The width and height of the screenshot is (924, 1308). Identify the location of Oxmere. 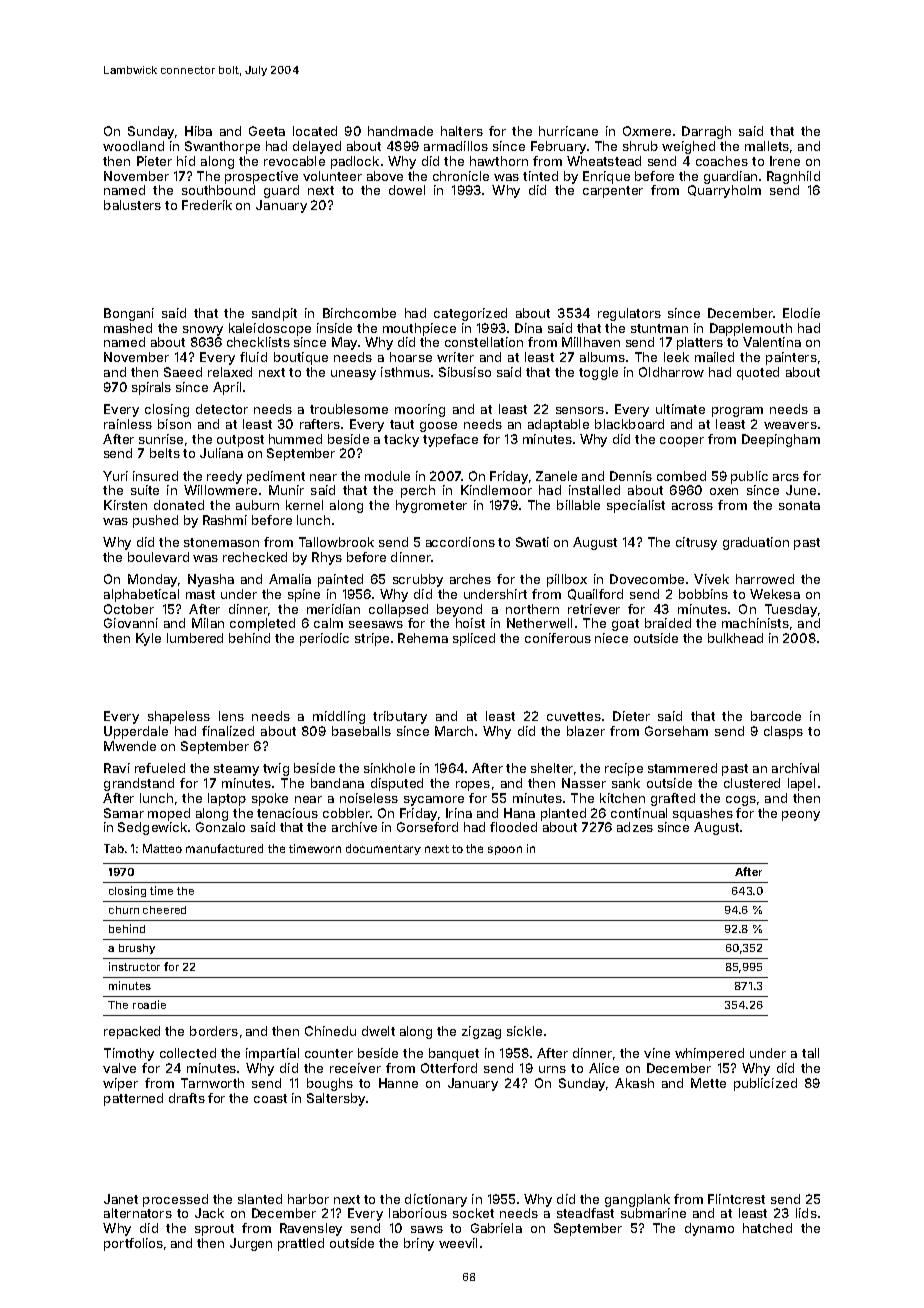
(647, 131).
